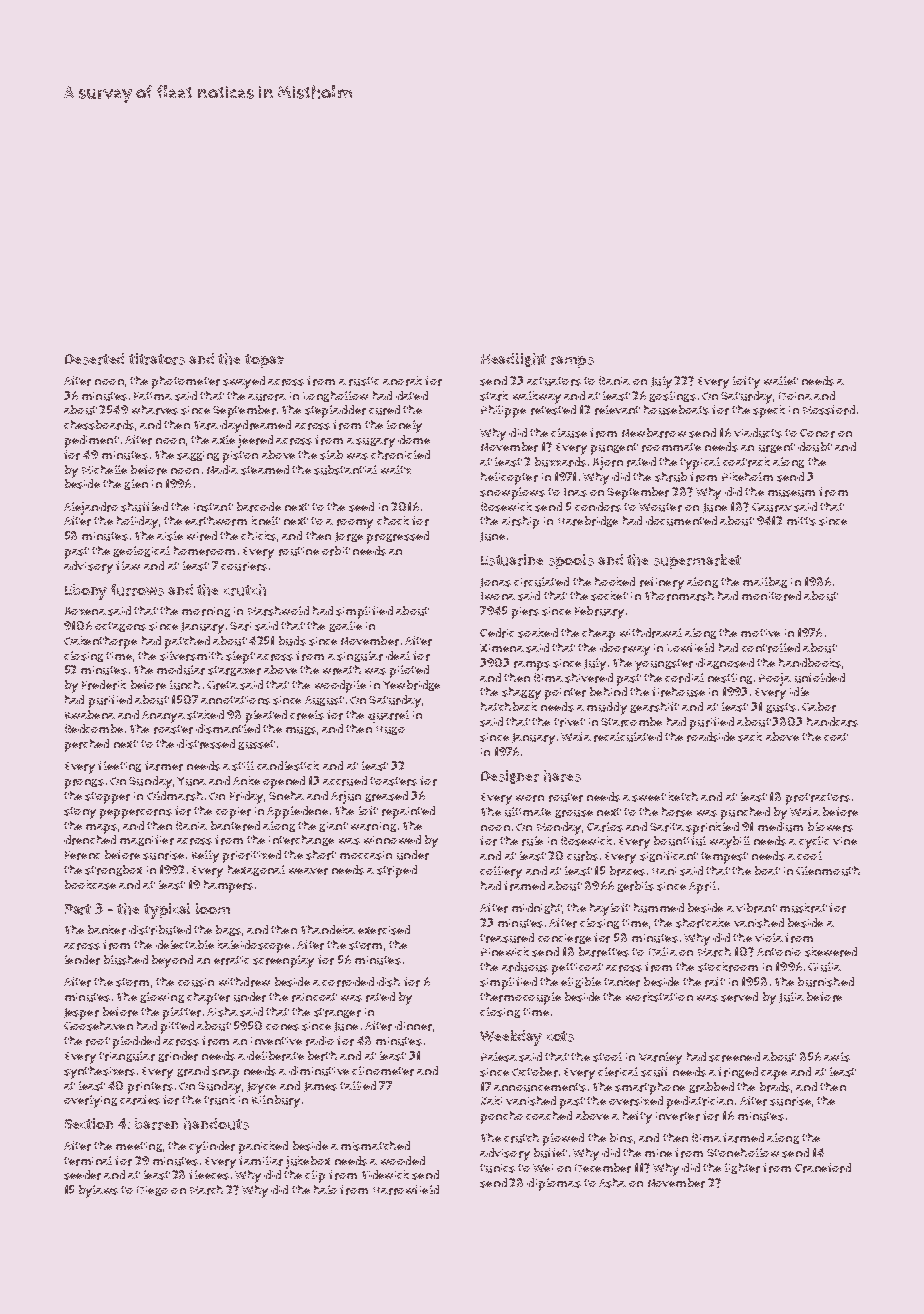  I want to click on hummed, so click(659, 908).
